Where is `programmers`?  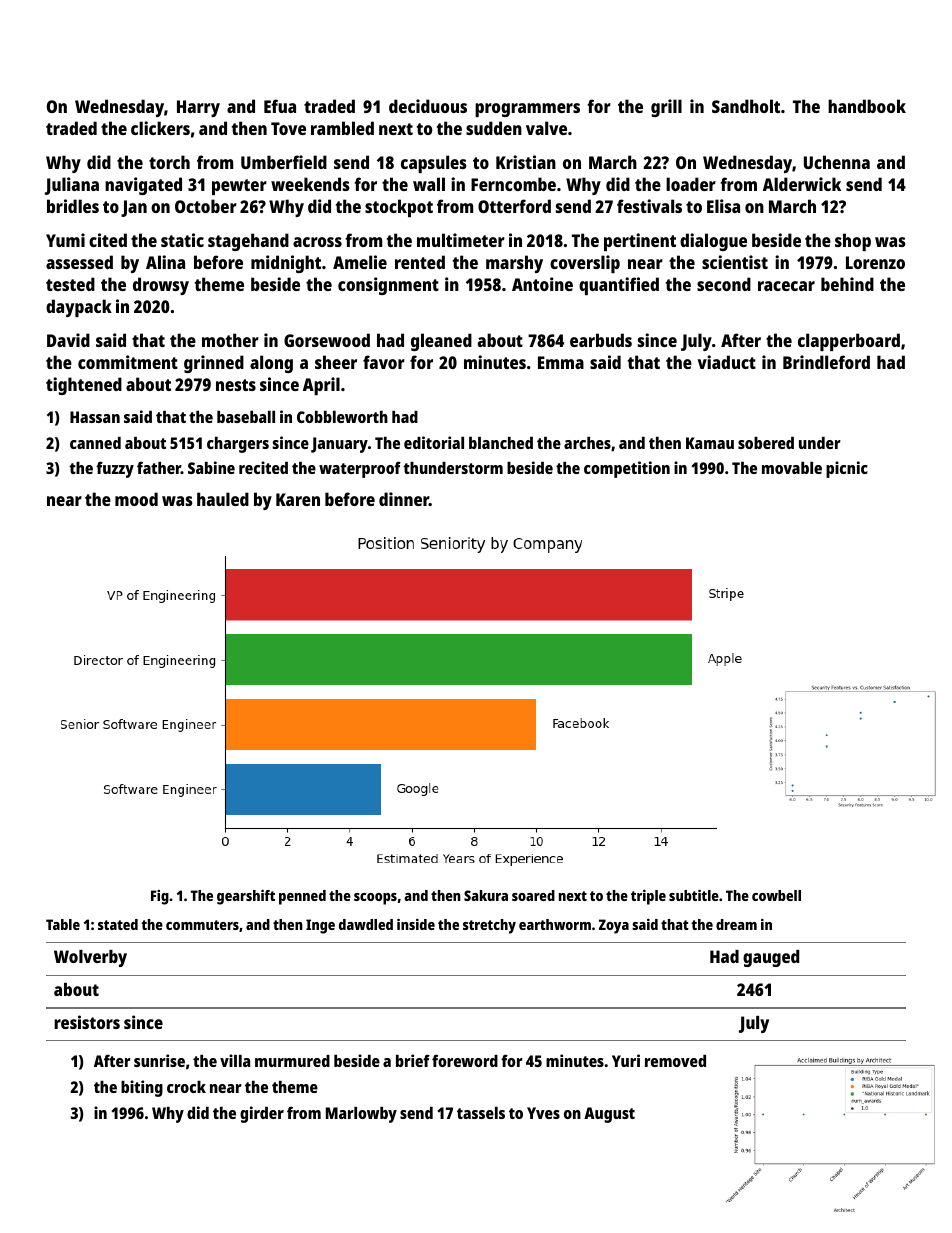
programmers is located at coordinates (527, 110).
